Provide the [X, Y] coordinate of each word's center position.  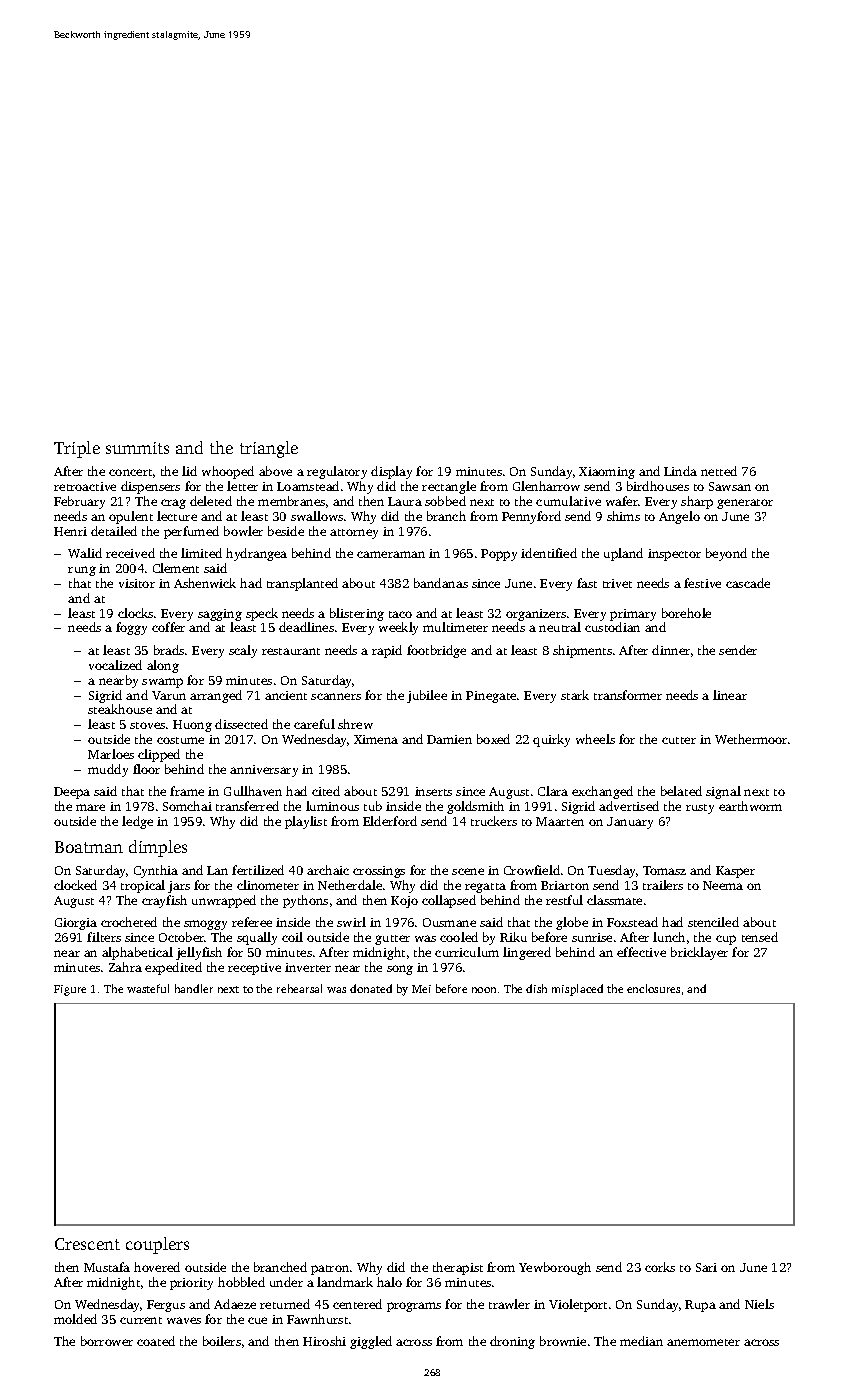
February [79, 502]
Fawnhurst [317, 1319]
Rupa [700, 1306]
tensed [760, 937]
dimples [158, 848]
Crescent [87, 1244]
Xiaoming [607, 473]
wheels [595, 739]
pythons [305, 901]
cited [326, 791]
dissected [241, 724]
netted [719, 471]
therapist [458, 1268]
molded [75, 1319]
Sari [706, 1267]
